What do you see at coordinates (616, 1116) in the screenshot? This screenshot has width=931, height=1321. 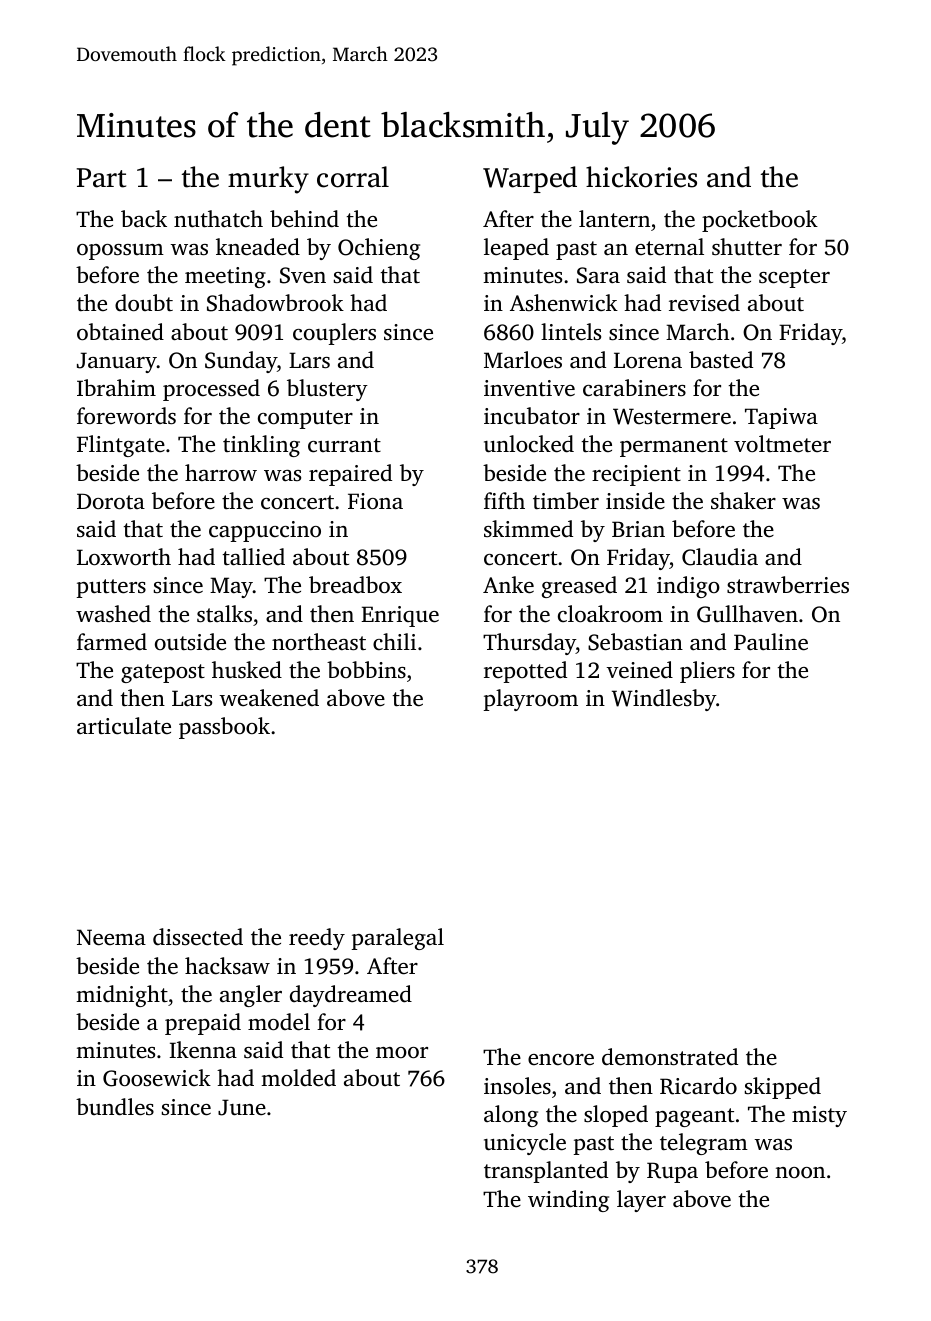 I see `sloped` at bounding box center [616, 1116].
